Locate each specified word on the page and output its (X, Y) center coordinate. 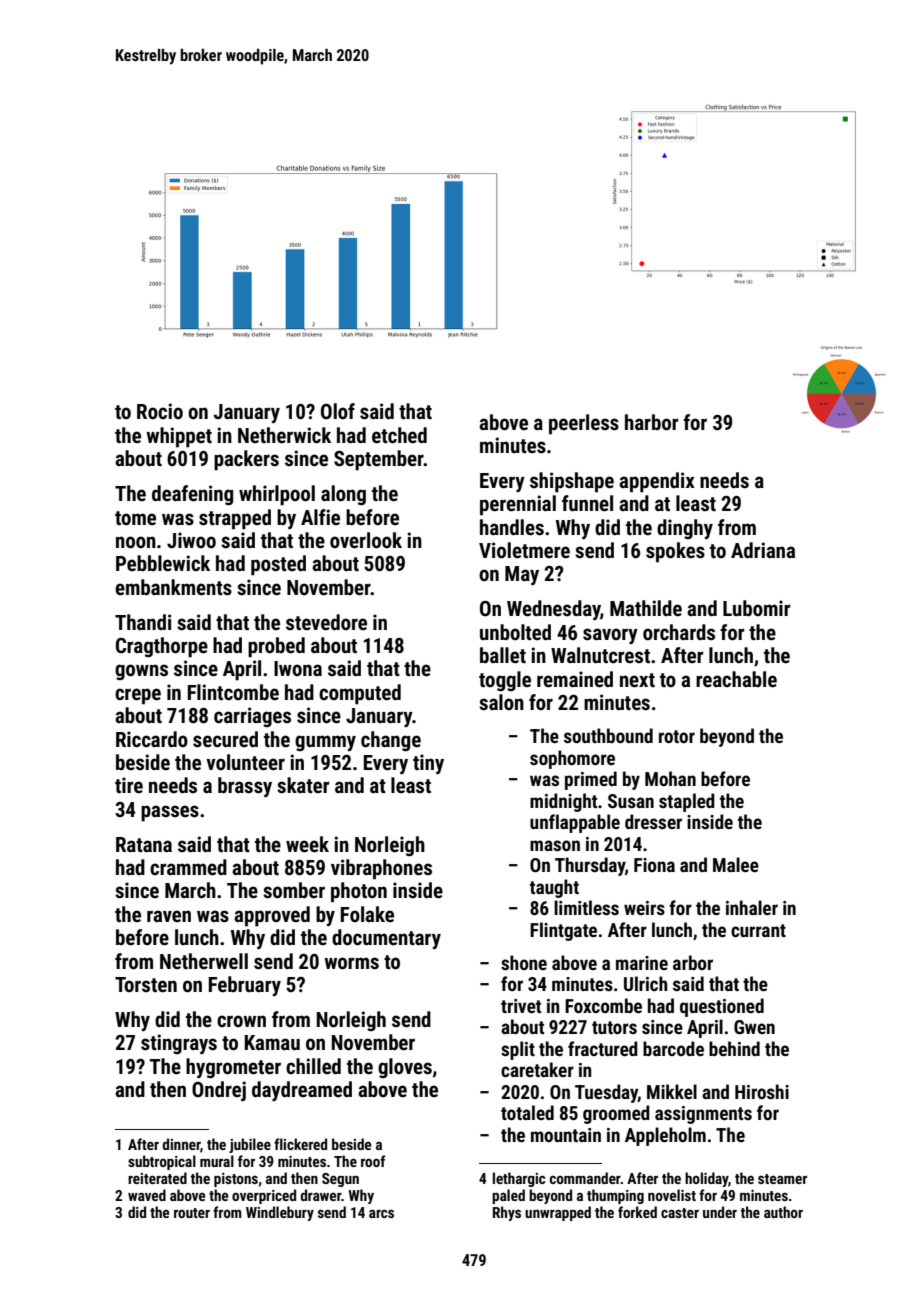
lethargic (519, 1179)
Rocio (160, 411)
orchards (679, 632)
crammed (188, 867)
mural (217, 1161)
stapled (687, 802)
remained (575, 679)
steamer (782, 1179)
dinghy (685, 529)
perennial (518, 505)
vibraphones (381, 869)
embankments (173, 587)
